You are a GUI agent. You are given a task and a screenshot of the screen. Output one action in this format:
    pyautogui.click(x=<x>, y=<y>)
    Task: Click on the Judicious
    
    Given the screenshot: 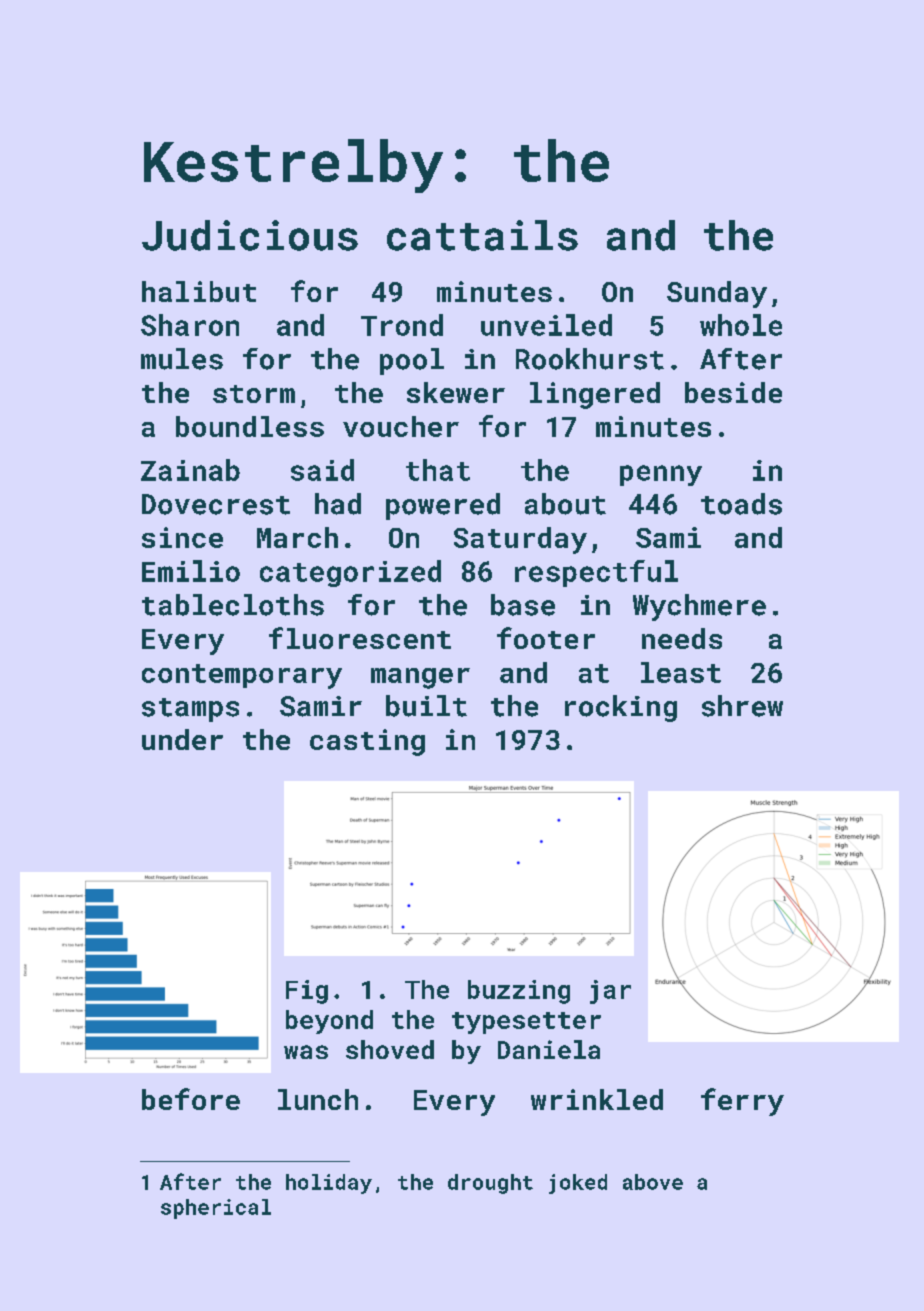 What is the action you would take?
    pyautogui.click(x=250, y=235)
